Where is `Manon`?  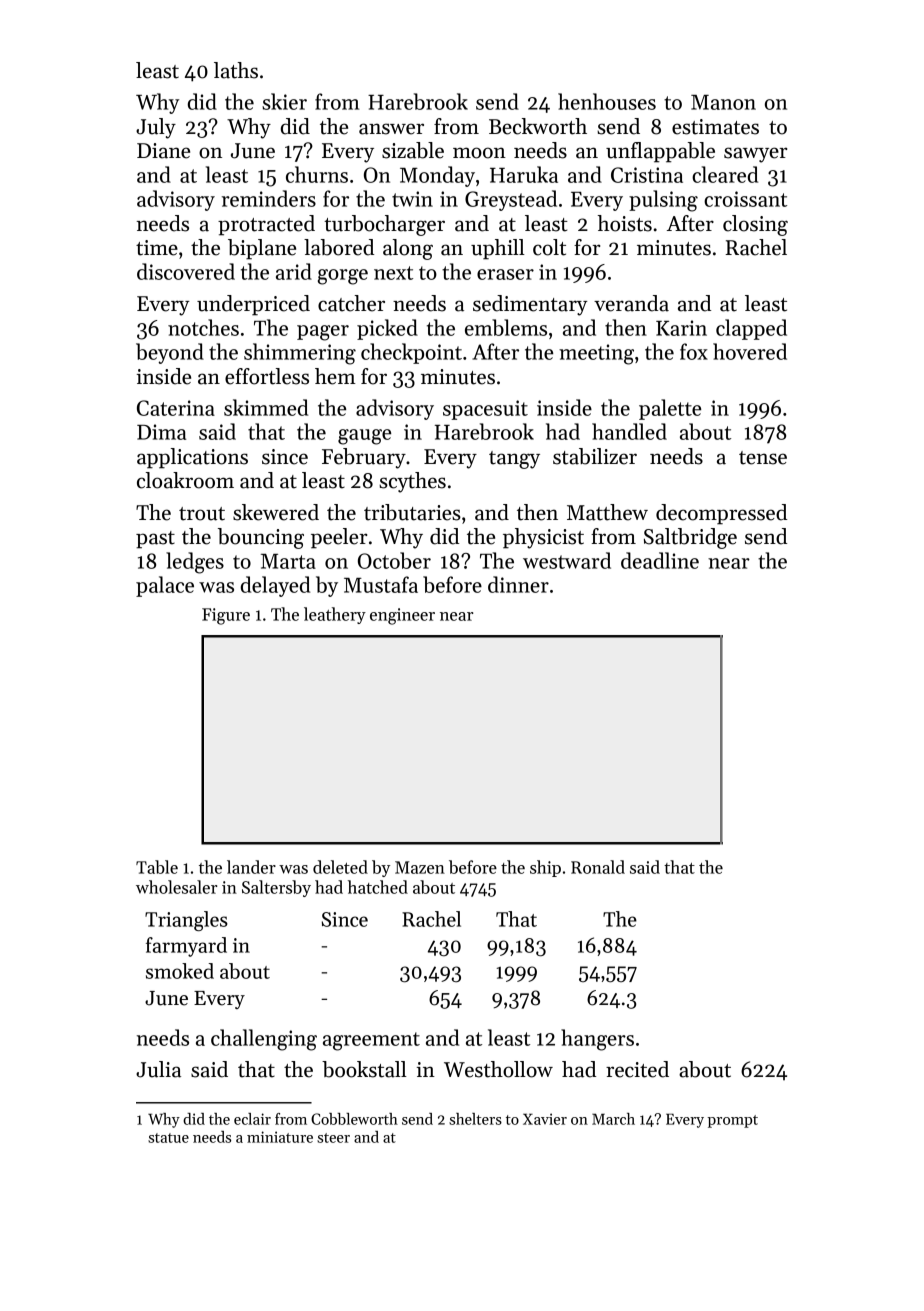 Manon is located at coordinates (723, 102).
